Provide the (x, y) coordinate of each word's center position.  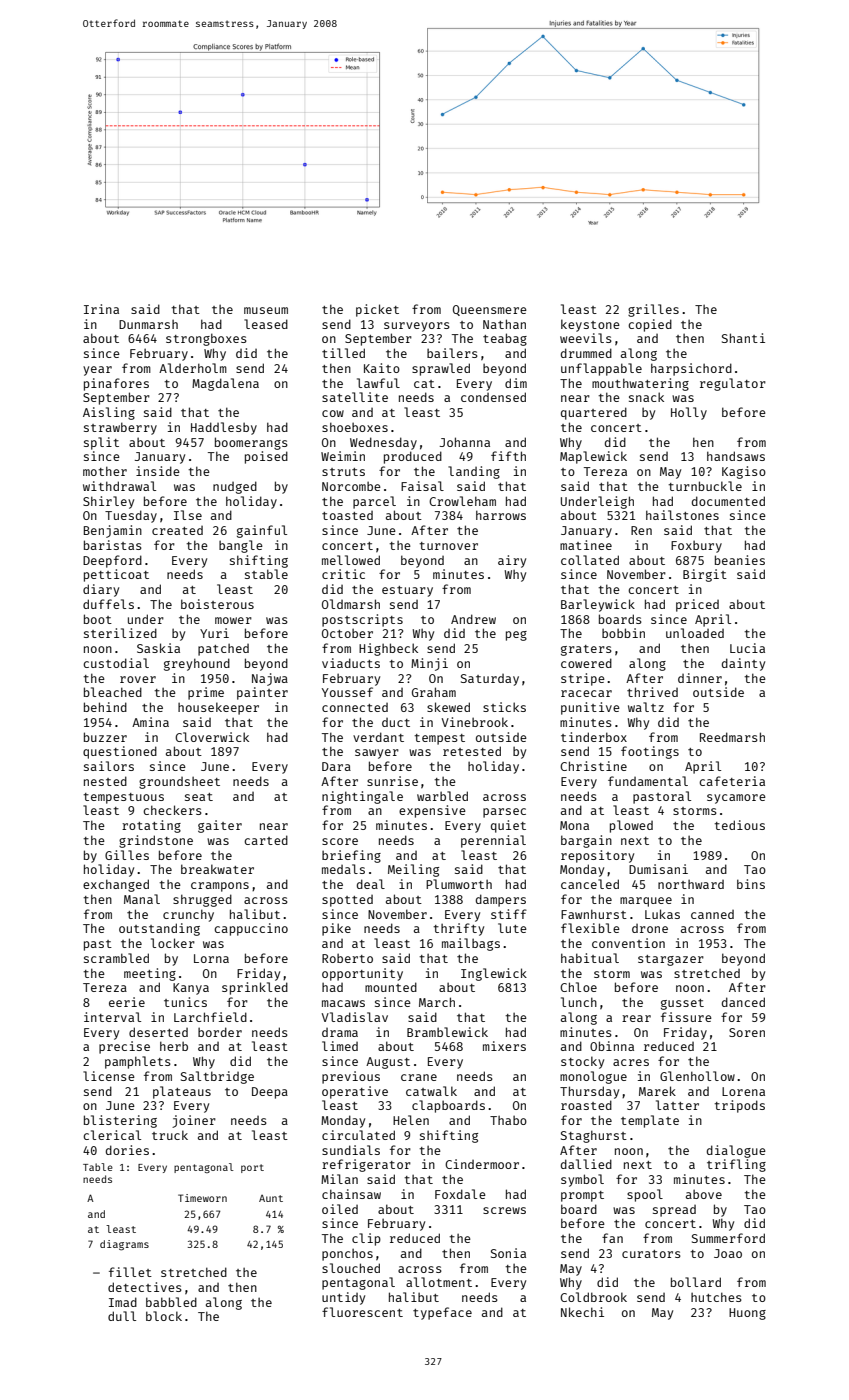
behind (105, 707)
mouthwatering (640, 384)
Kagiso (744, 472)
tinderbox (594, 737)
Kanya (191, 989)
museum (266, 310)
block (164, 1316)
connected (355, 707)
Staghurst (594, 1136)
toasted (347, 515)
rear (636, 1018)
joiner (194, 1121)
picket (377, 310)
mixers (504, 1046)
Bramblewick (447, 1032)
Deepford (112, 561)
